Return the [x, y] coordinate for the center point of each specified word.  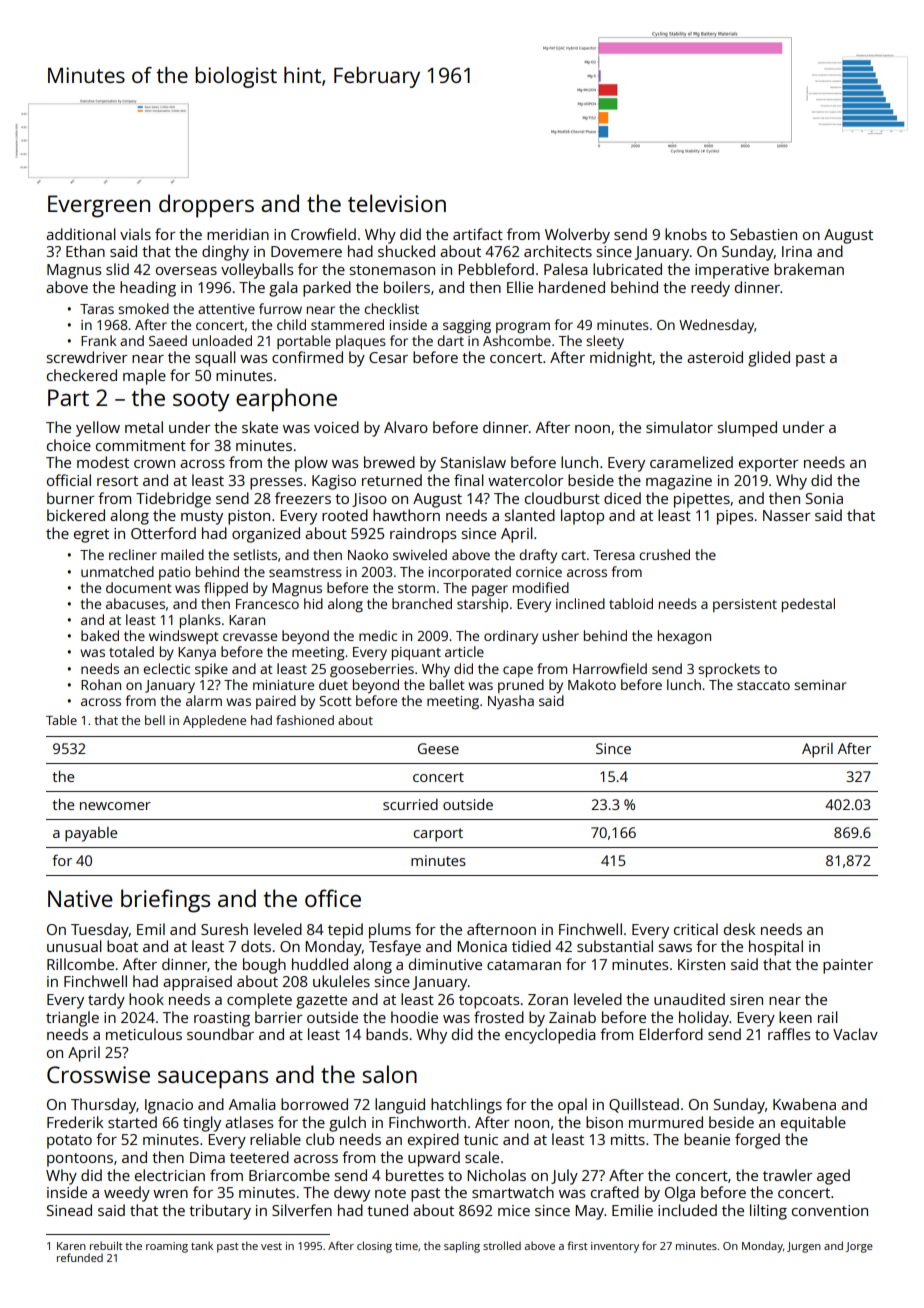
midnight [621, 359]
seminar [820, 685]
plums [390, 931]
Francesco [267, 604]
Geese [438, 748]
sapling [462, 1247]
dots [256, 946]
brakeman [809, 269]
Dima [207, 1157]
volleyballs [257, 271]
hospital [776, 948]
